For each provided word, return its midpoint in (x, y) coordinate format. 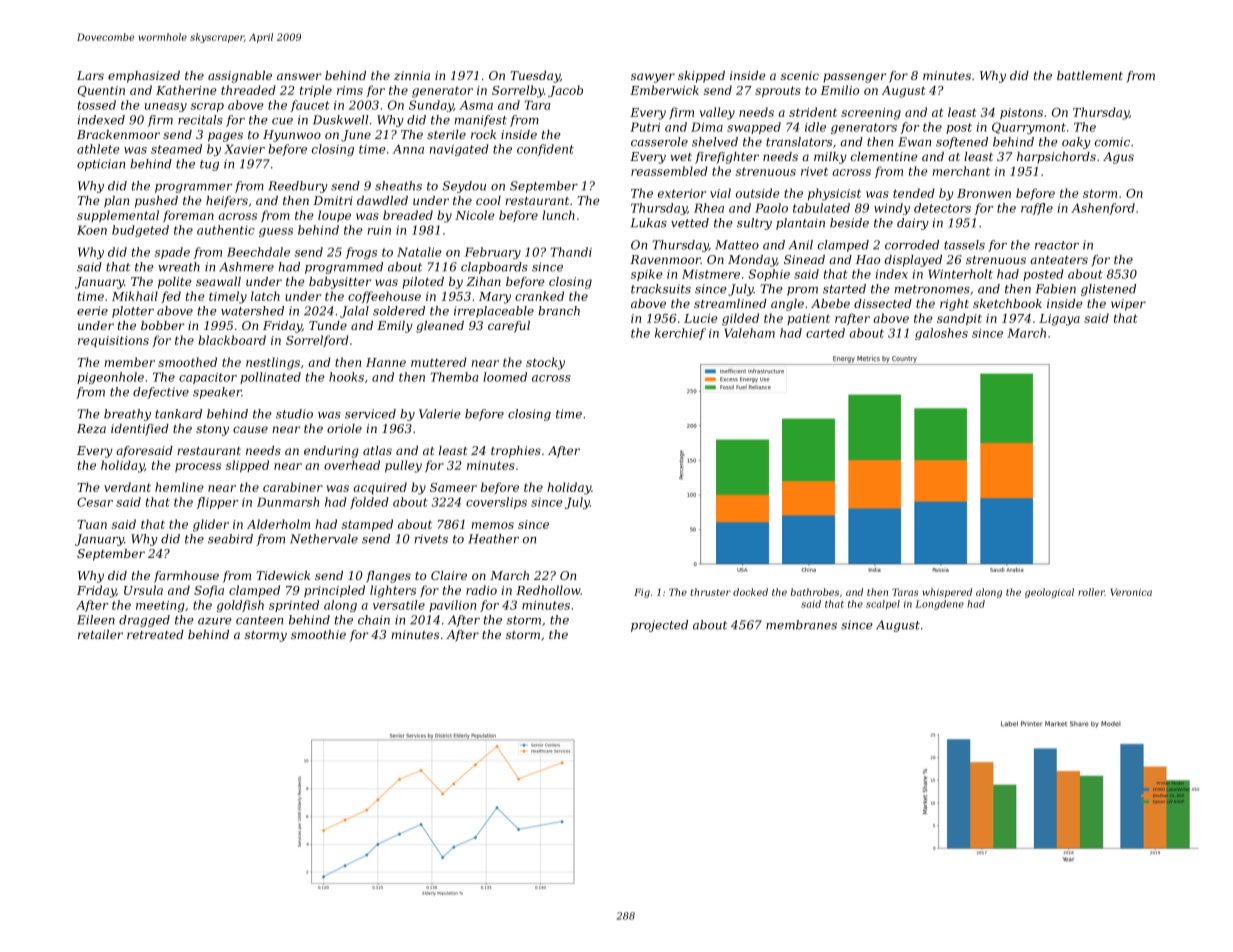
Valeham (749, 333)
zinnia (412, 75)
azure (215, 621)
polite (175, 283)
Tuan (92, 524)
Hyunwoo (292, 136)
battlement (1090, 75)
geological (1049, 593)
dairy (913, 224)
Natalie (419, 252)
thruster (710, 592)
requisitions (113, 342)
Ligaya (1059, 320)
